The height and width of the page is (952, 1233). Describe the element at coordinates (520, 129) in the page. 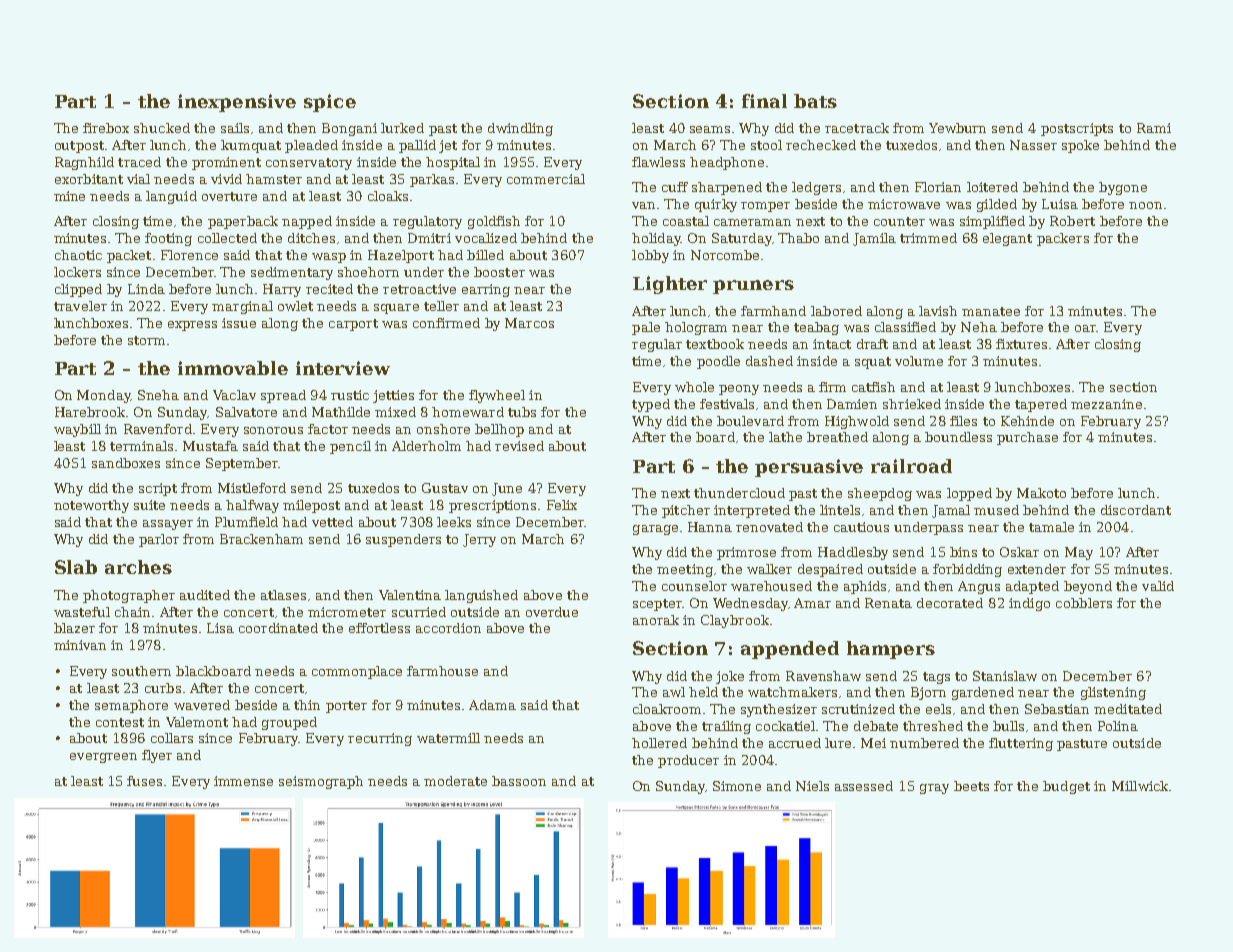

I see `dwindling` at that location.
